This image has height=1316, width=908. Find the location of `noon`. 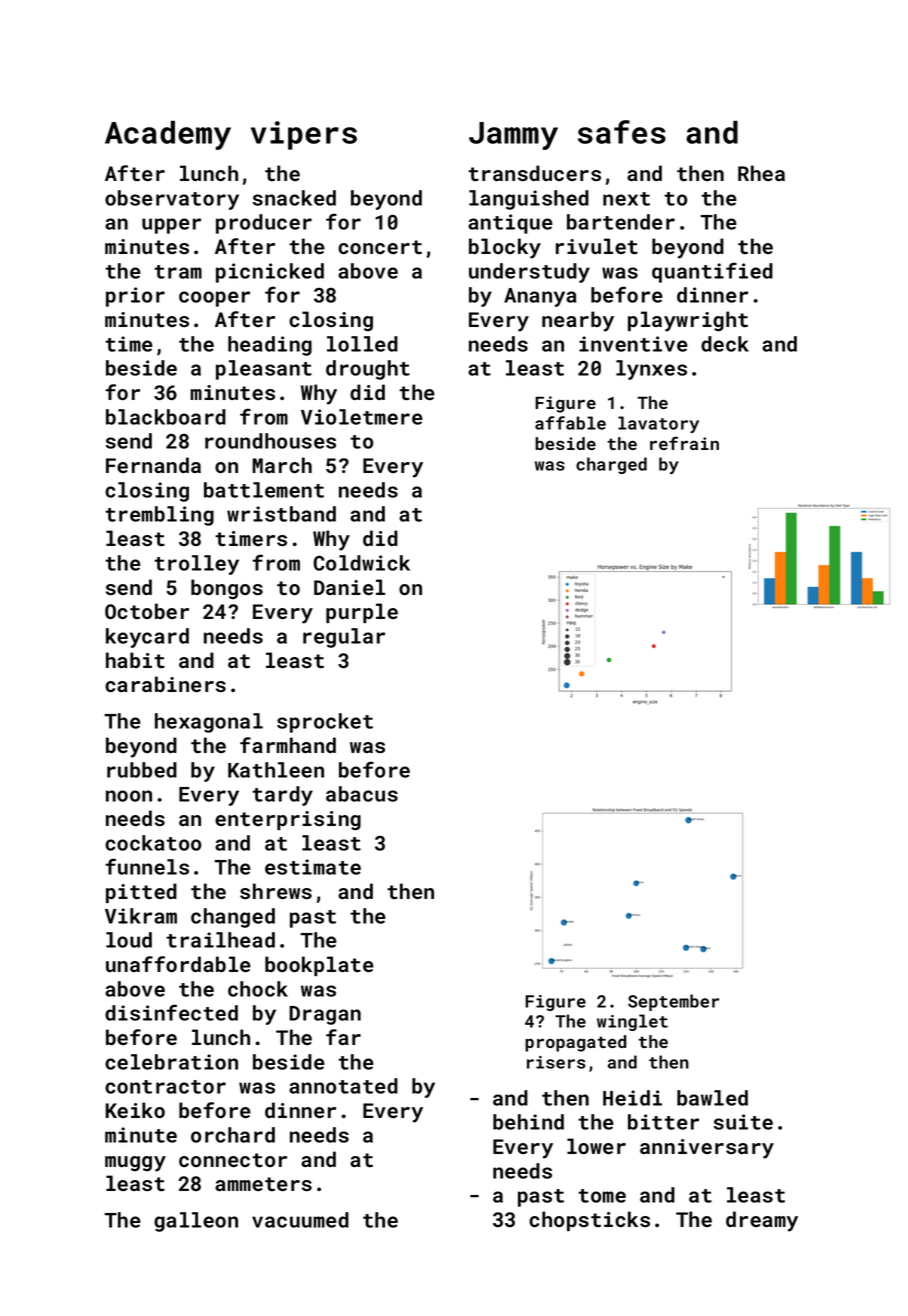

noon is located at coordinates (129, 796).
